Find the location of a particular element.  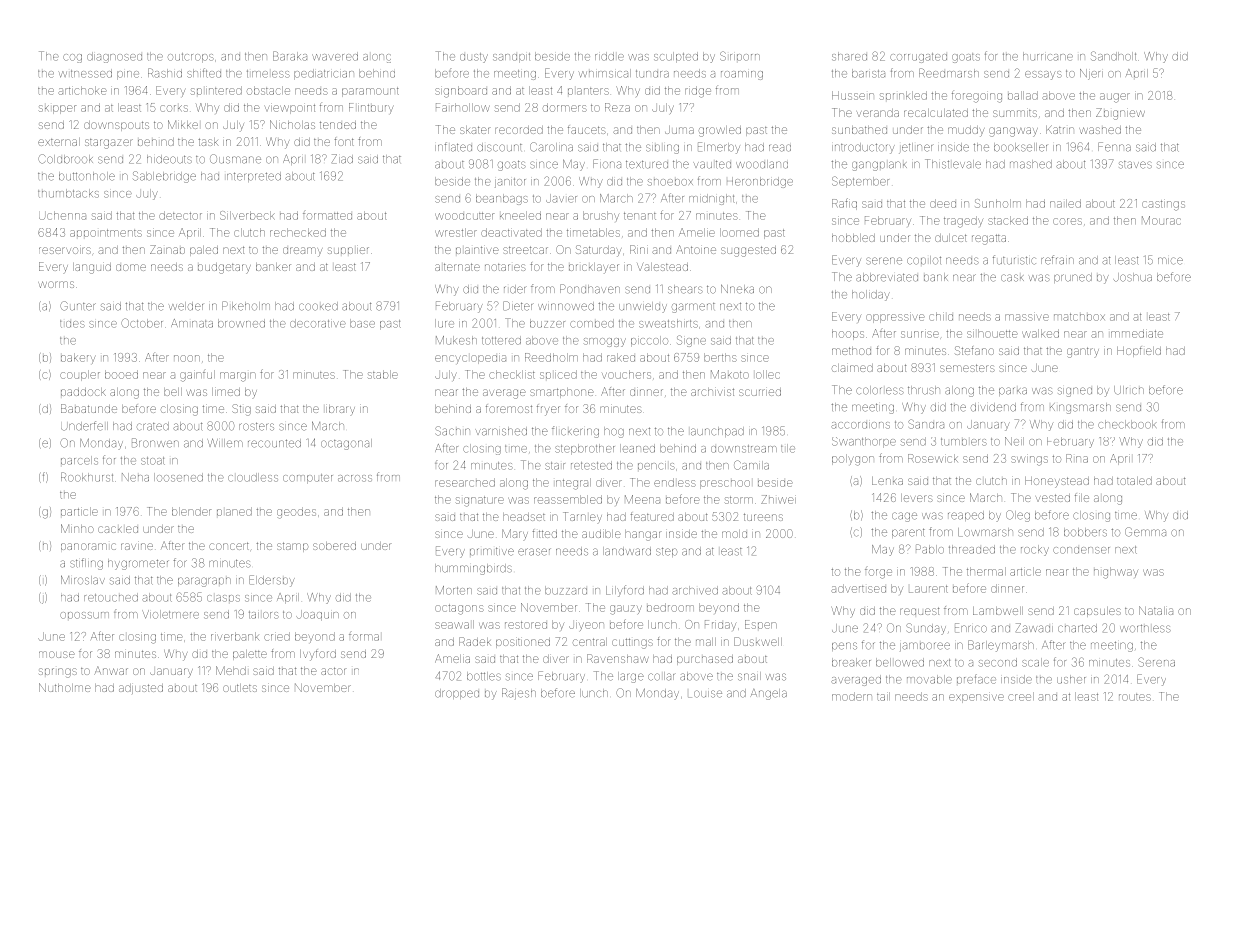

corrugated is located at coordinates (918, 58).
